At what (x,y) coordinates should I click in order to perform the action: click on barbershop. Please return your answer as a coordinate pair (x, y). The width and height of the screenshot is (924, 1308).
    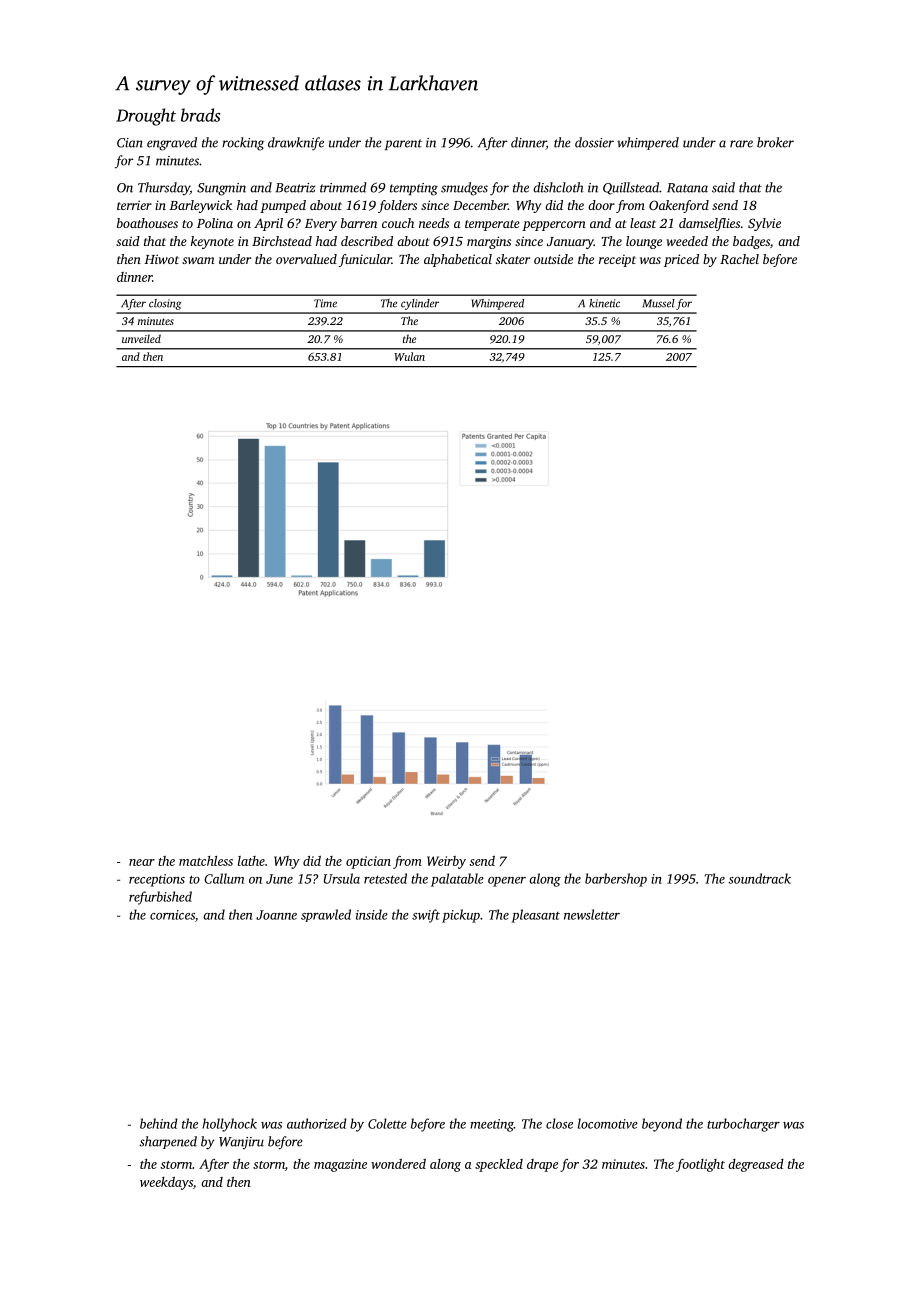
    Looking at the image, I should click on (616, 880).
